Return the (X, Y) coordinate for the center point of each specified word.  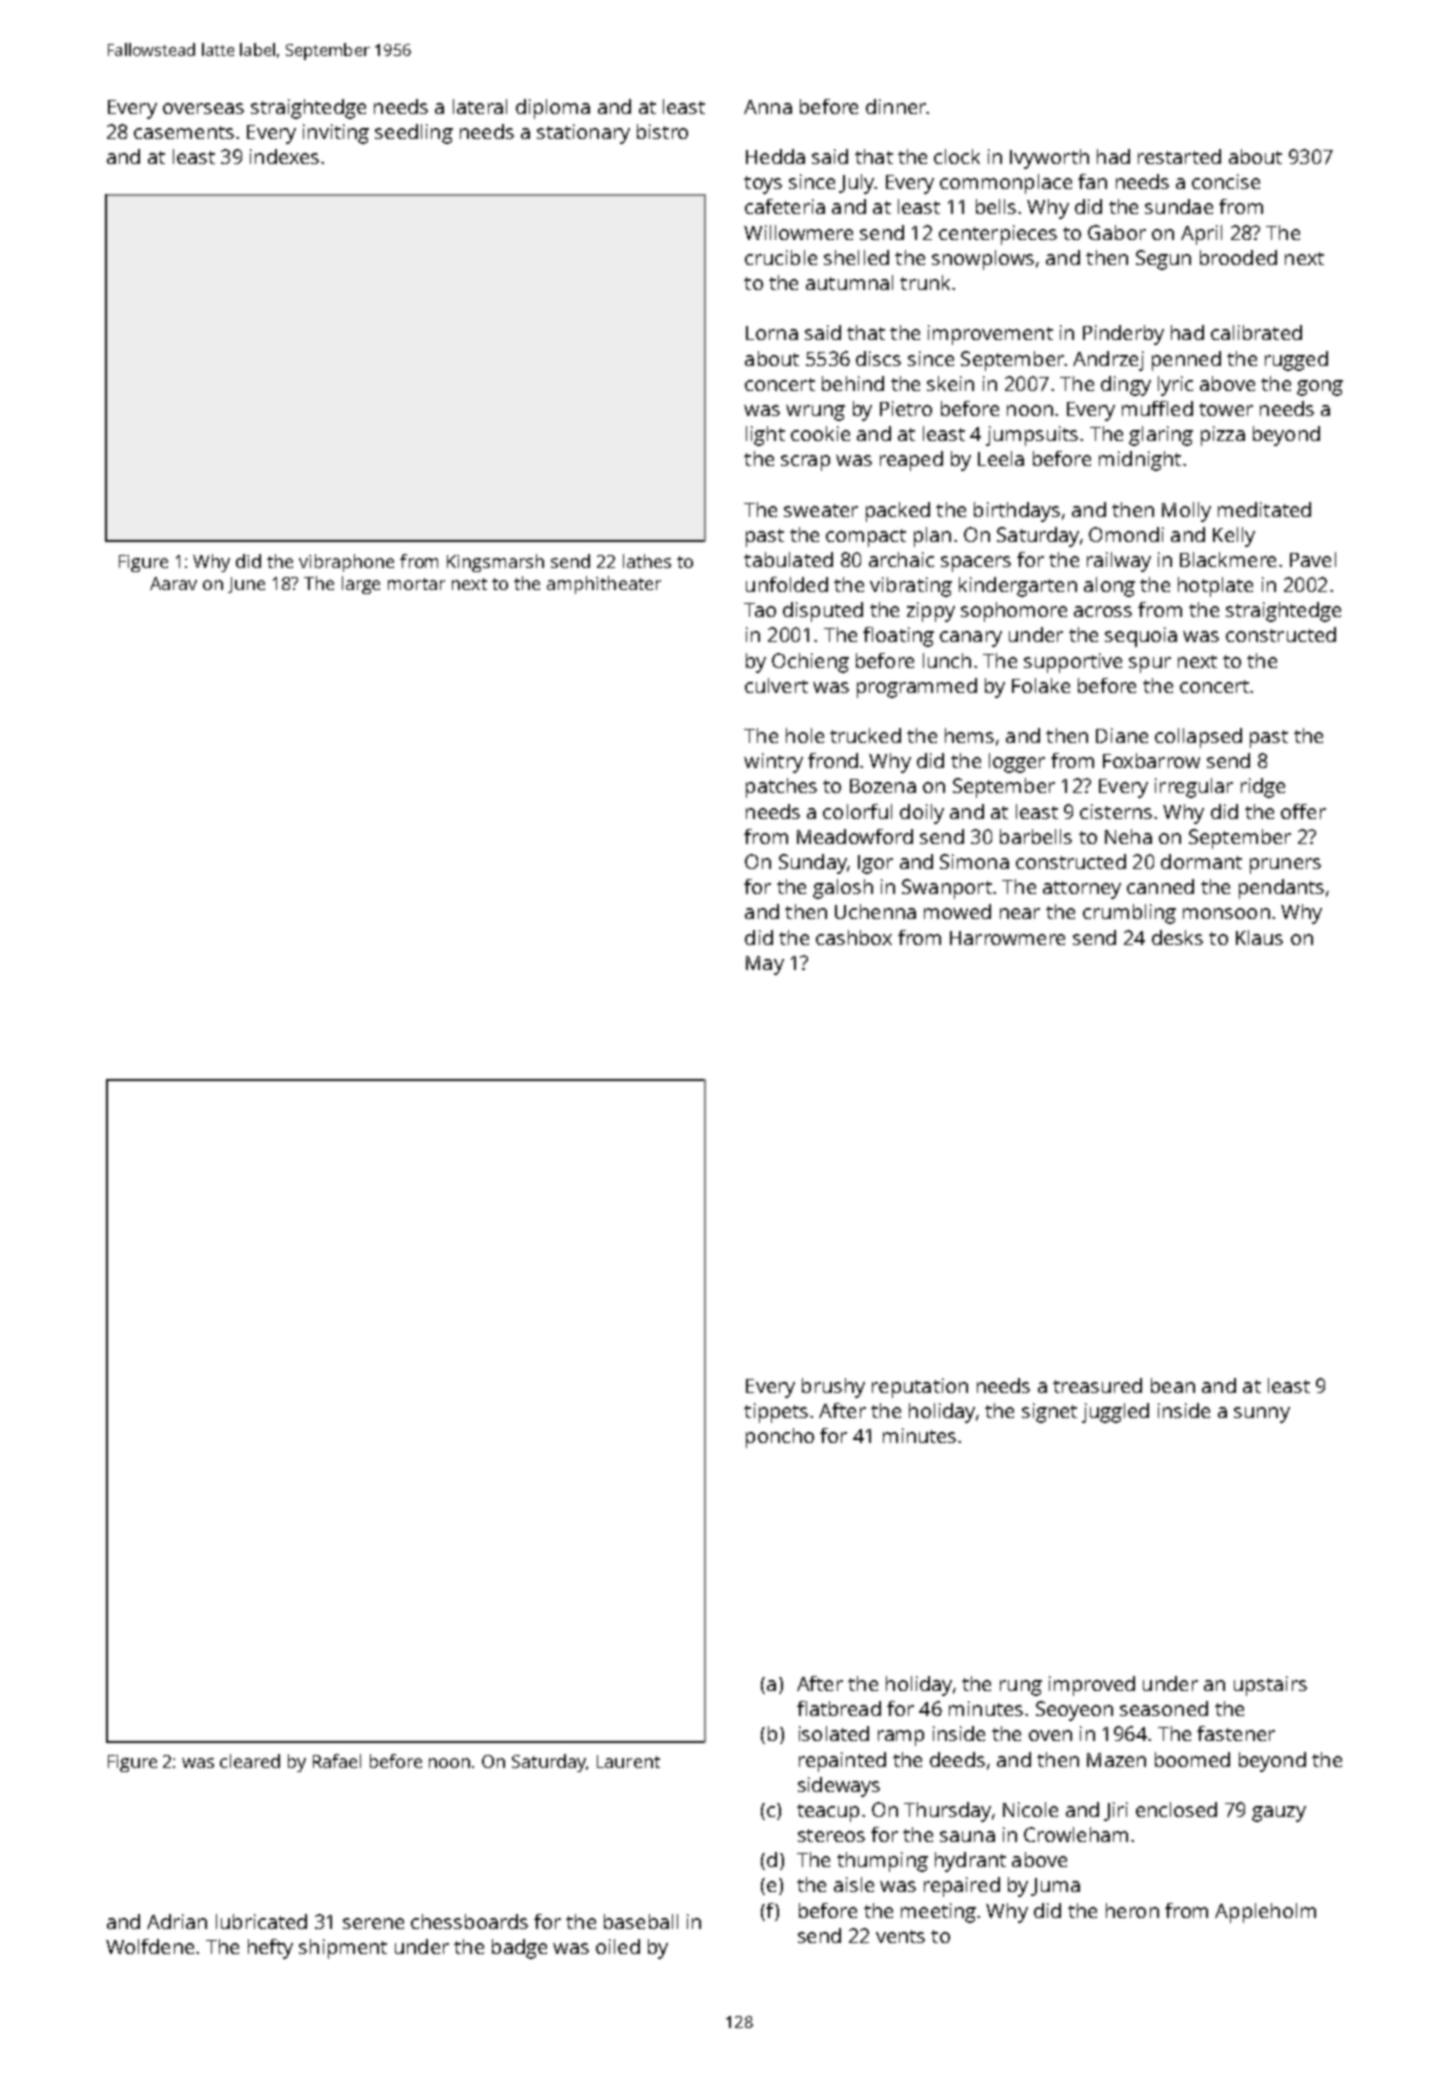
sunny (1262, 1415)
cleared (250, 1761)
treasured (1097, 1385)
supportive (1073, 663)
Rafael (337, 1761)
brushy (833, 1388)
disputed (823, 612)
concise (1226, 181)
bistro (662, 131)
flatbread (839, 1708)
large (361, 585)
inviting (336, 134)
